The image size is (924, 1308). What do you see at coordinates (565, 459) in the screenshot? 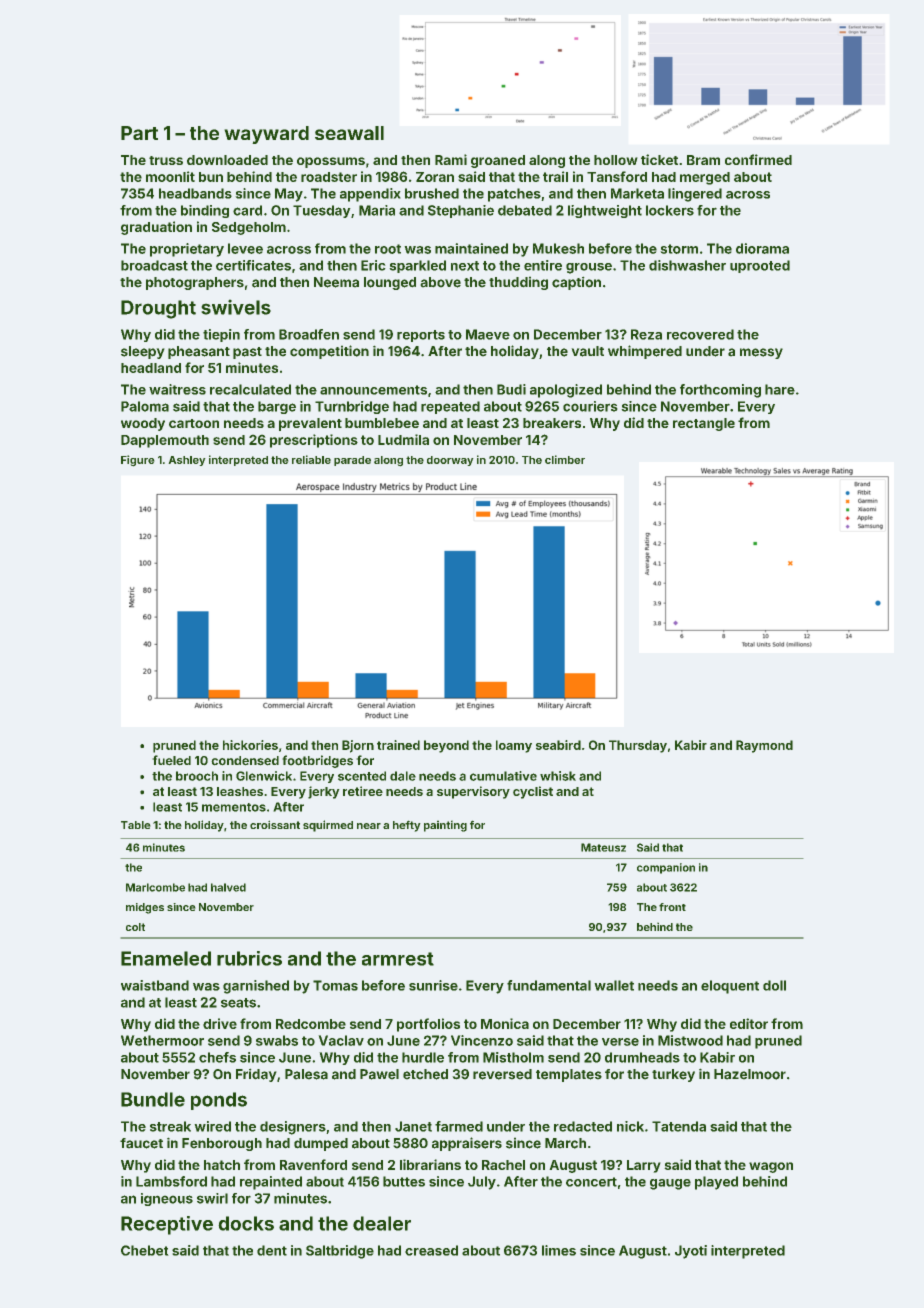
I see `climber` at bounding box center [565, 459].
